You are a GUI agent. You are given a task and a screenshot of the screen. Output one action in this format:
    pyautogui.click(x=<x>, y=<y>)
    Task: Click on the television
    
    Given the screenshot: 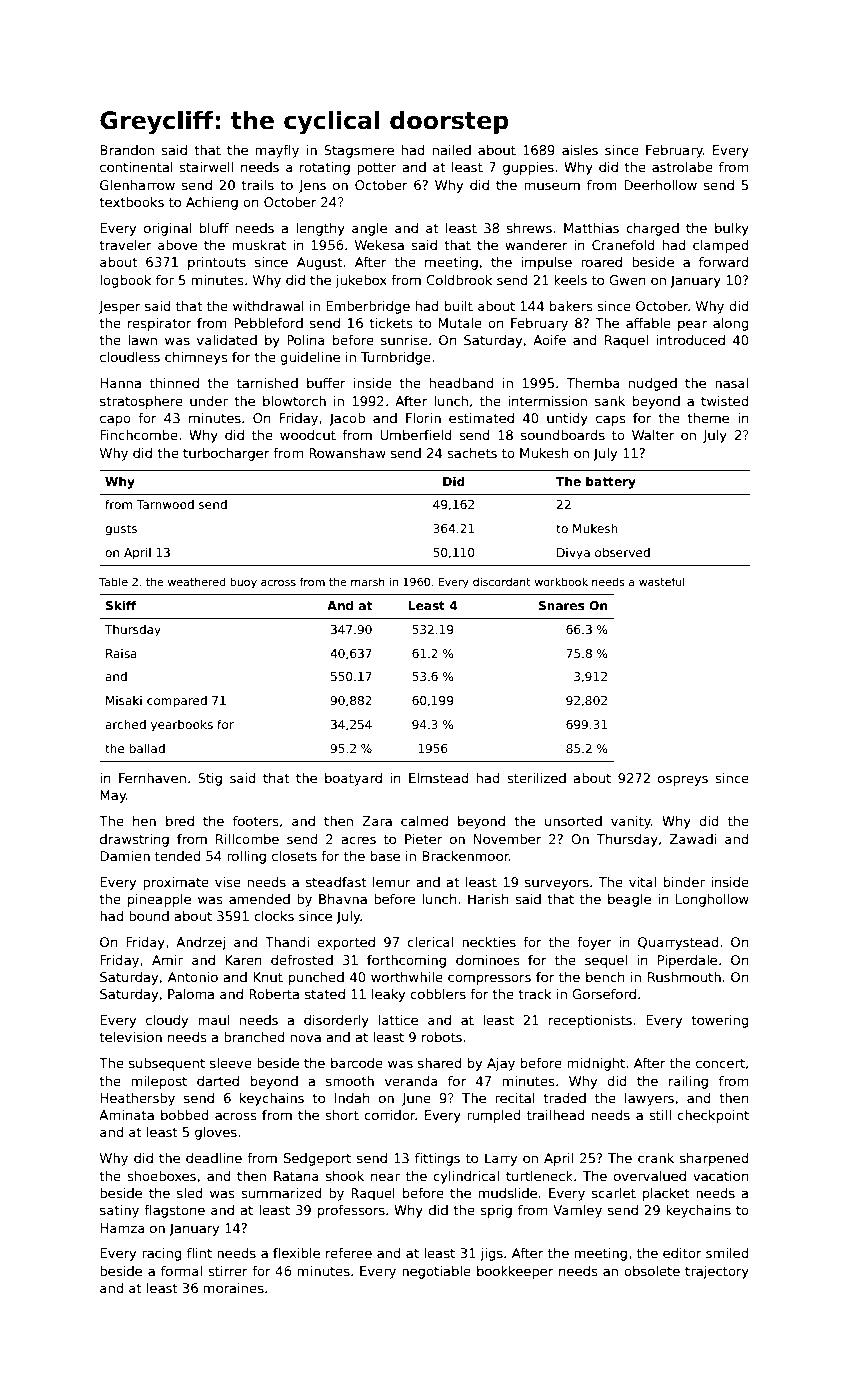 What is the action you would take?
    pyautogui.click(x=130, y=1037)
